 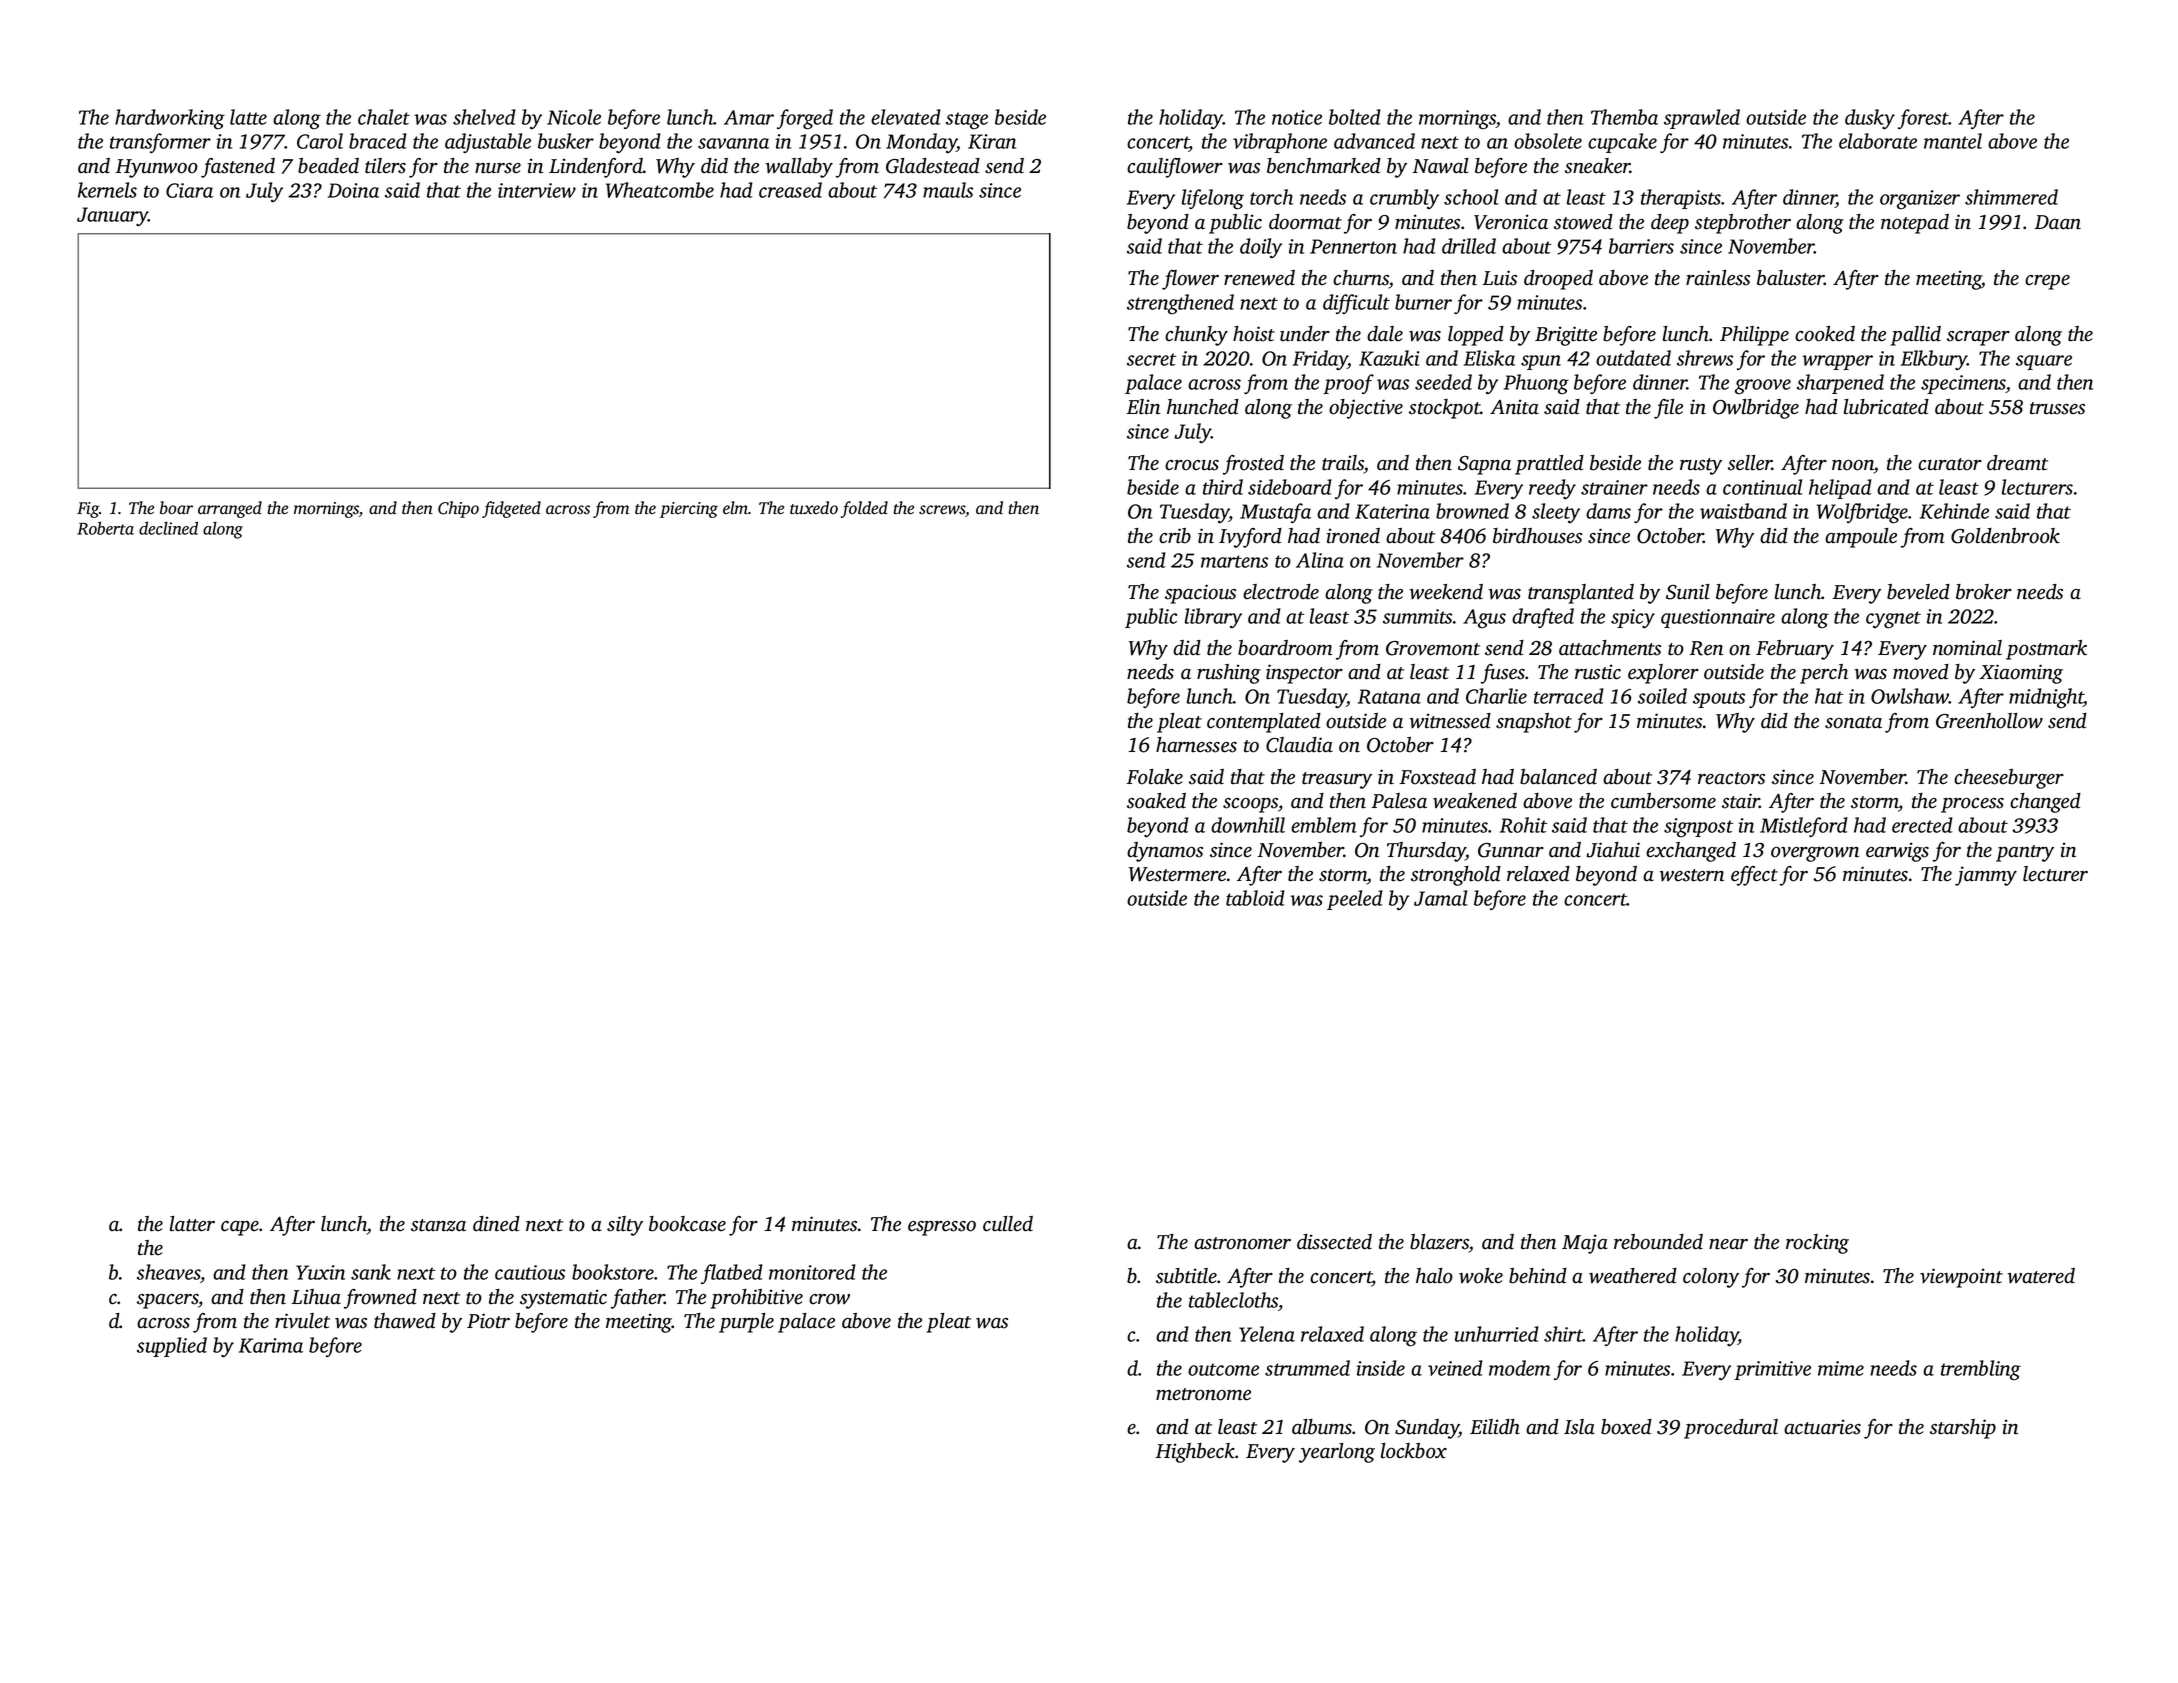 What do you see at coordinates (864, 509) in the image?
I see `folded` at bounding box center [864, 509].
